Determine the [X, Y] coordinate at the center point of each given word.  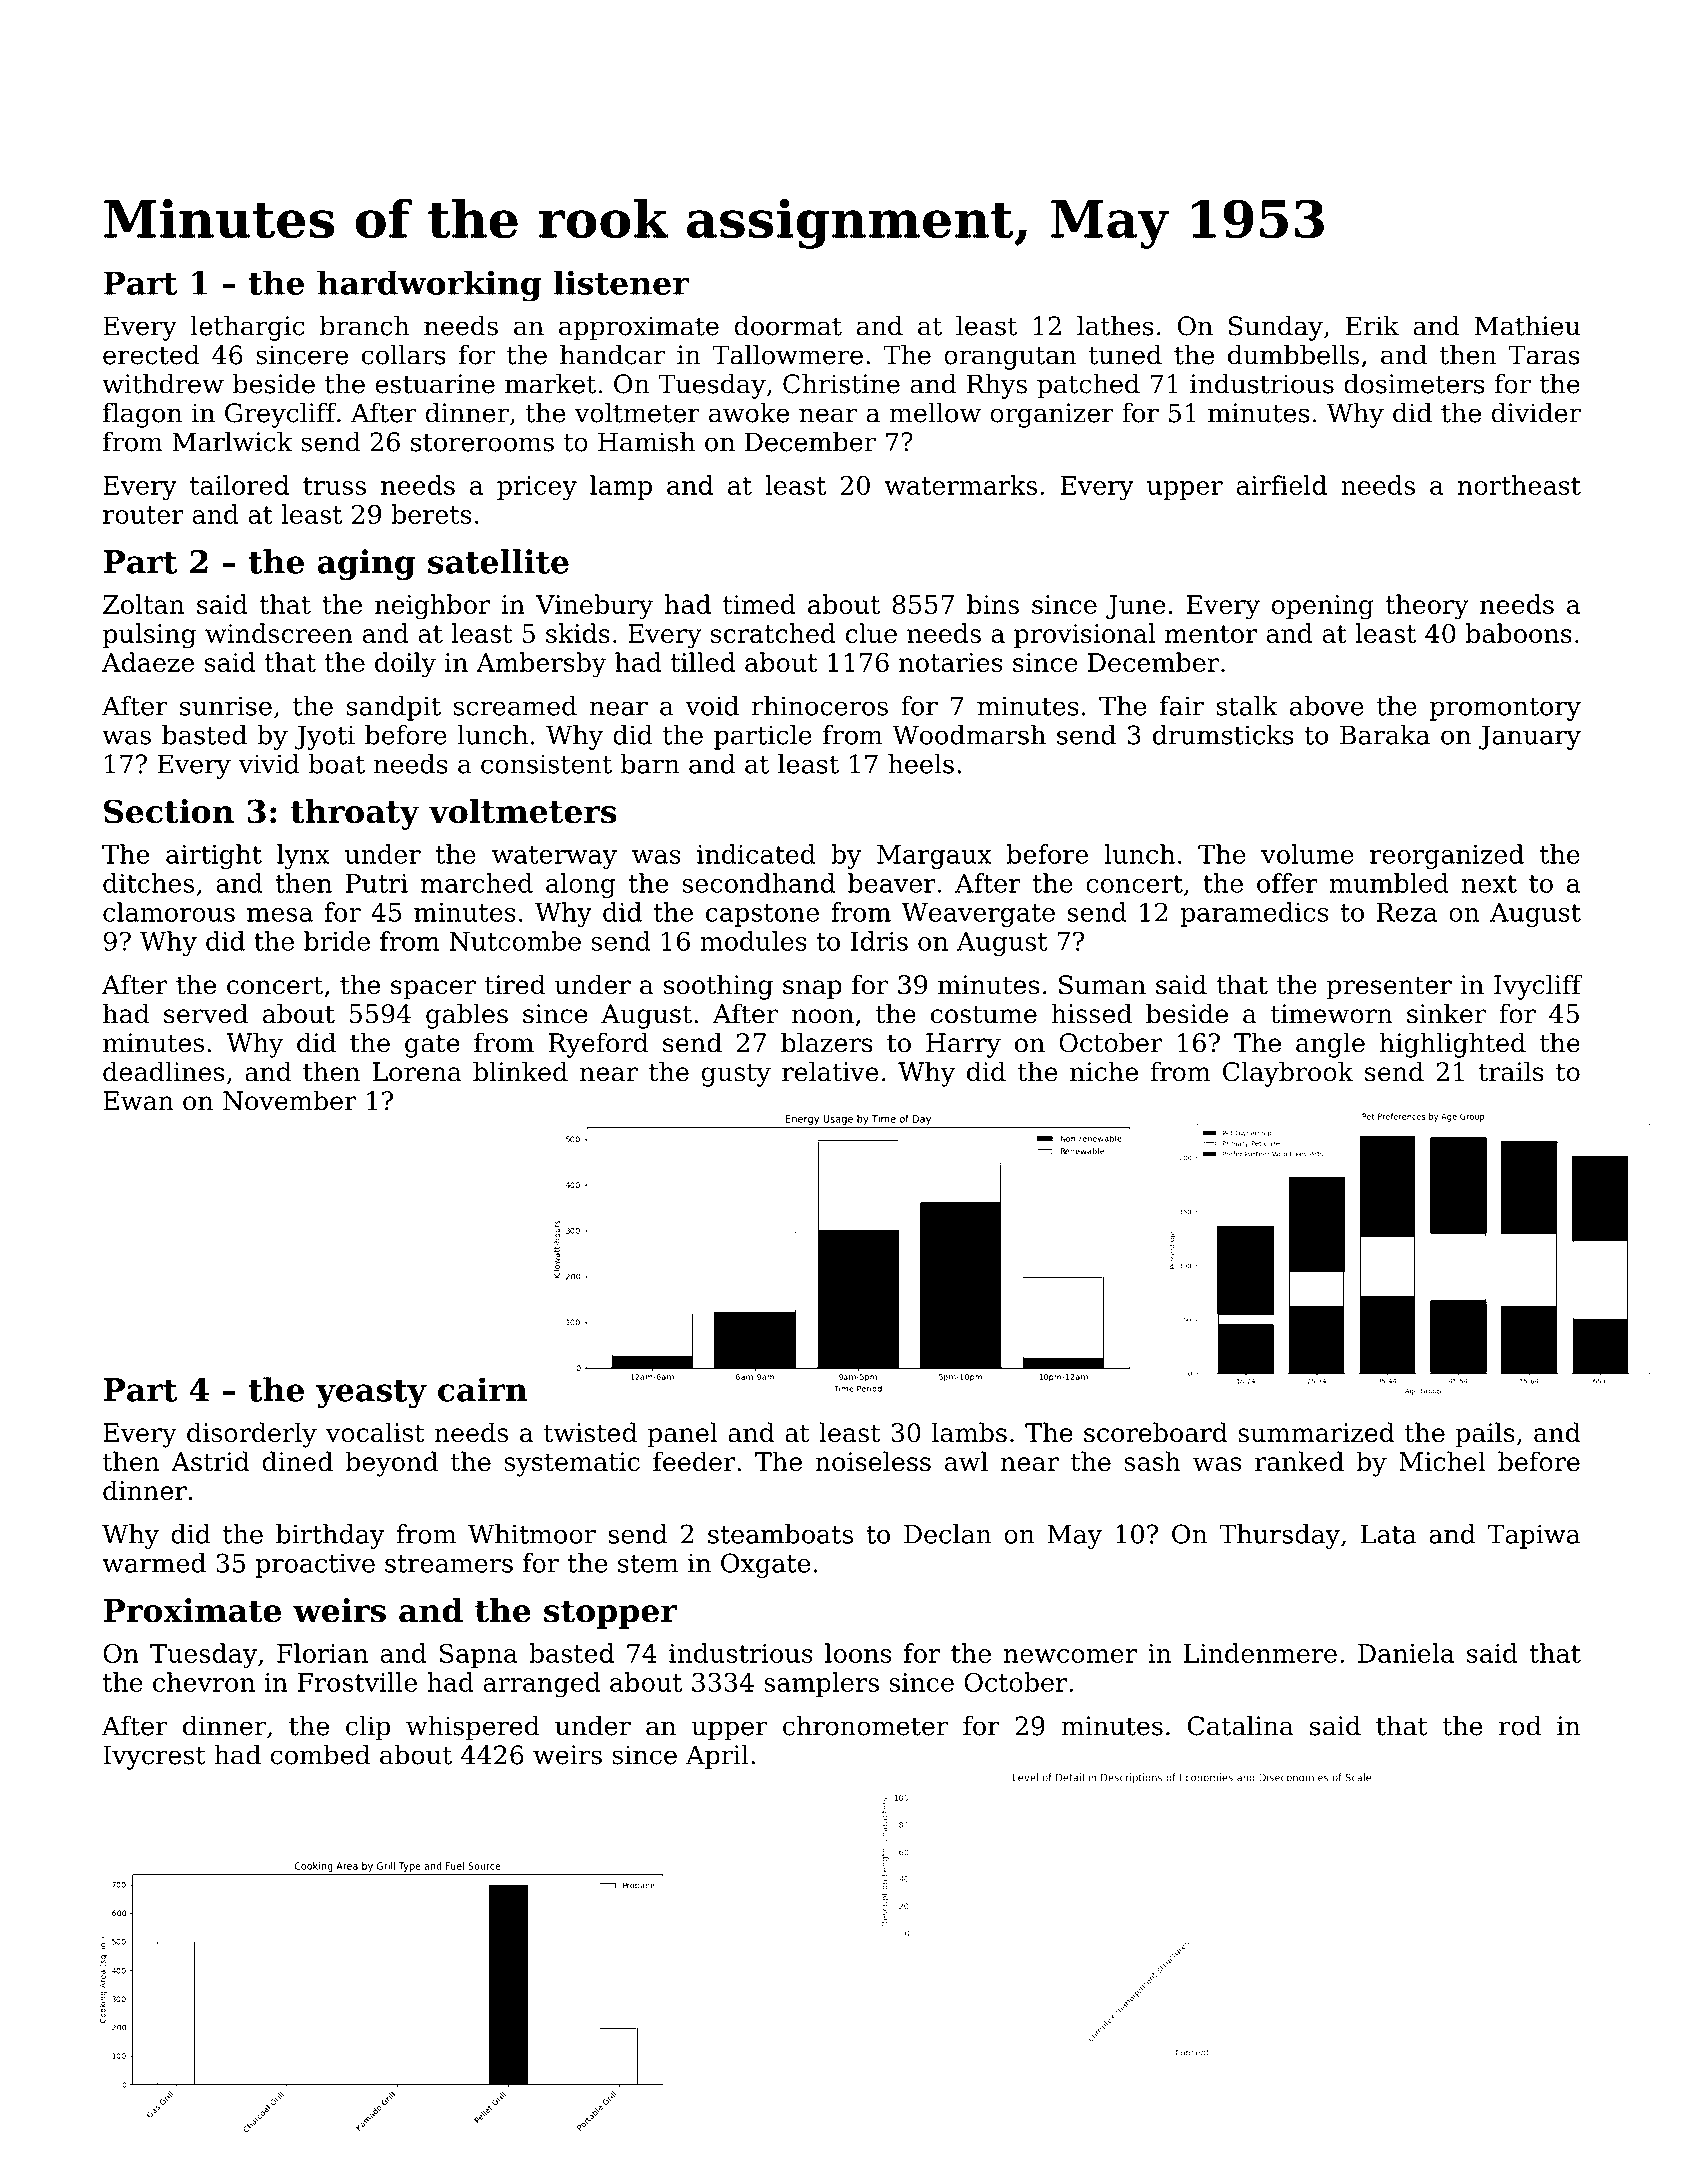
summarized [1316, 1432]
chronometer [865, 1726]
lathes [1115, 325]
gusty [736, 1075]
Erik [1372, 325]
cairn [483, 1389]
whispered [473, 1728]
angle [1330, 1045]
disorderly [252, 1435]
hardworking [429, 286]
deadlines [164, 1071]
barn [650, 764]
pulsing [149, 636]
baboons [1519, 633]
